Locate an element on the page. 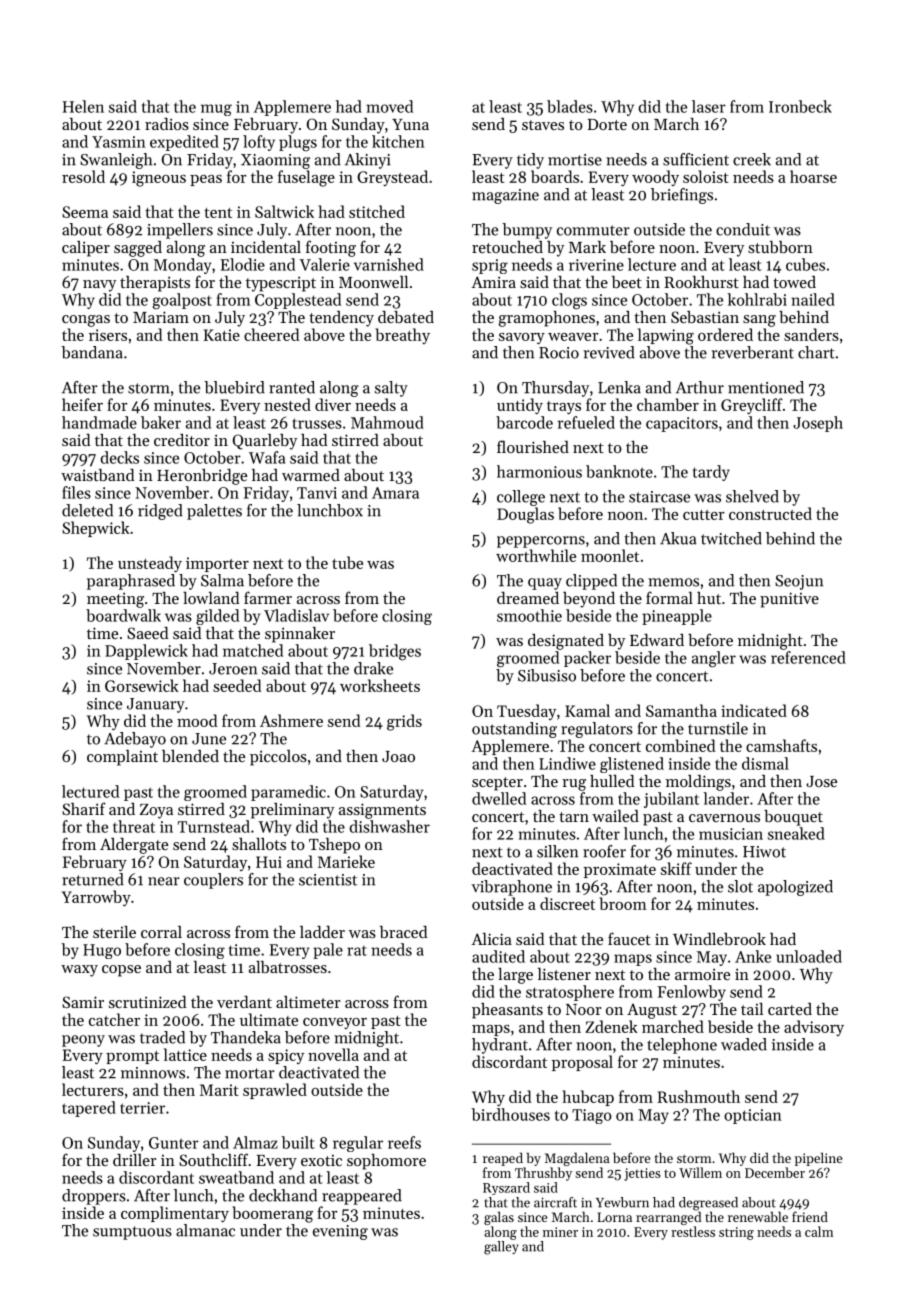  lofty is located at coordinates (259, 143).
